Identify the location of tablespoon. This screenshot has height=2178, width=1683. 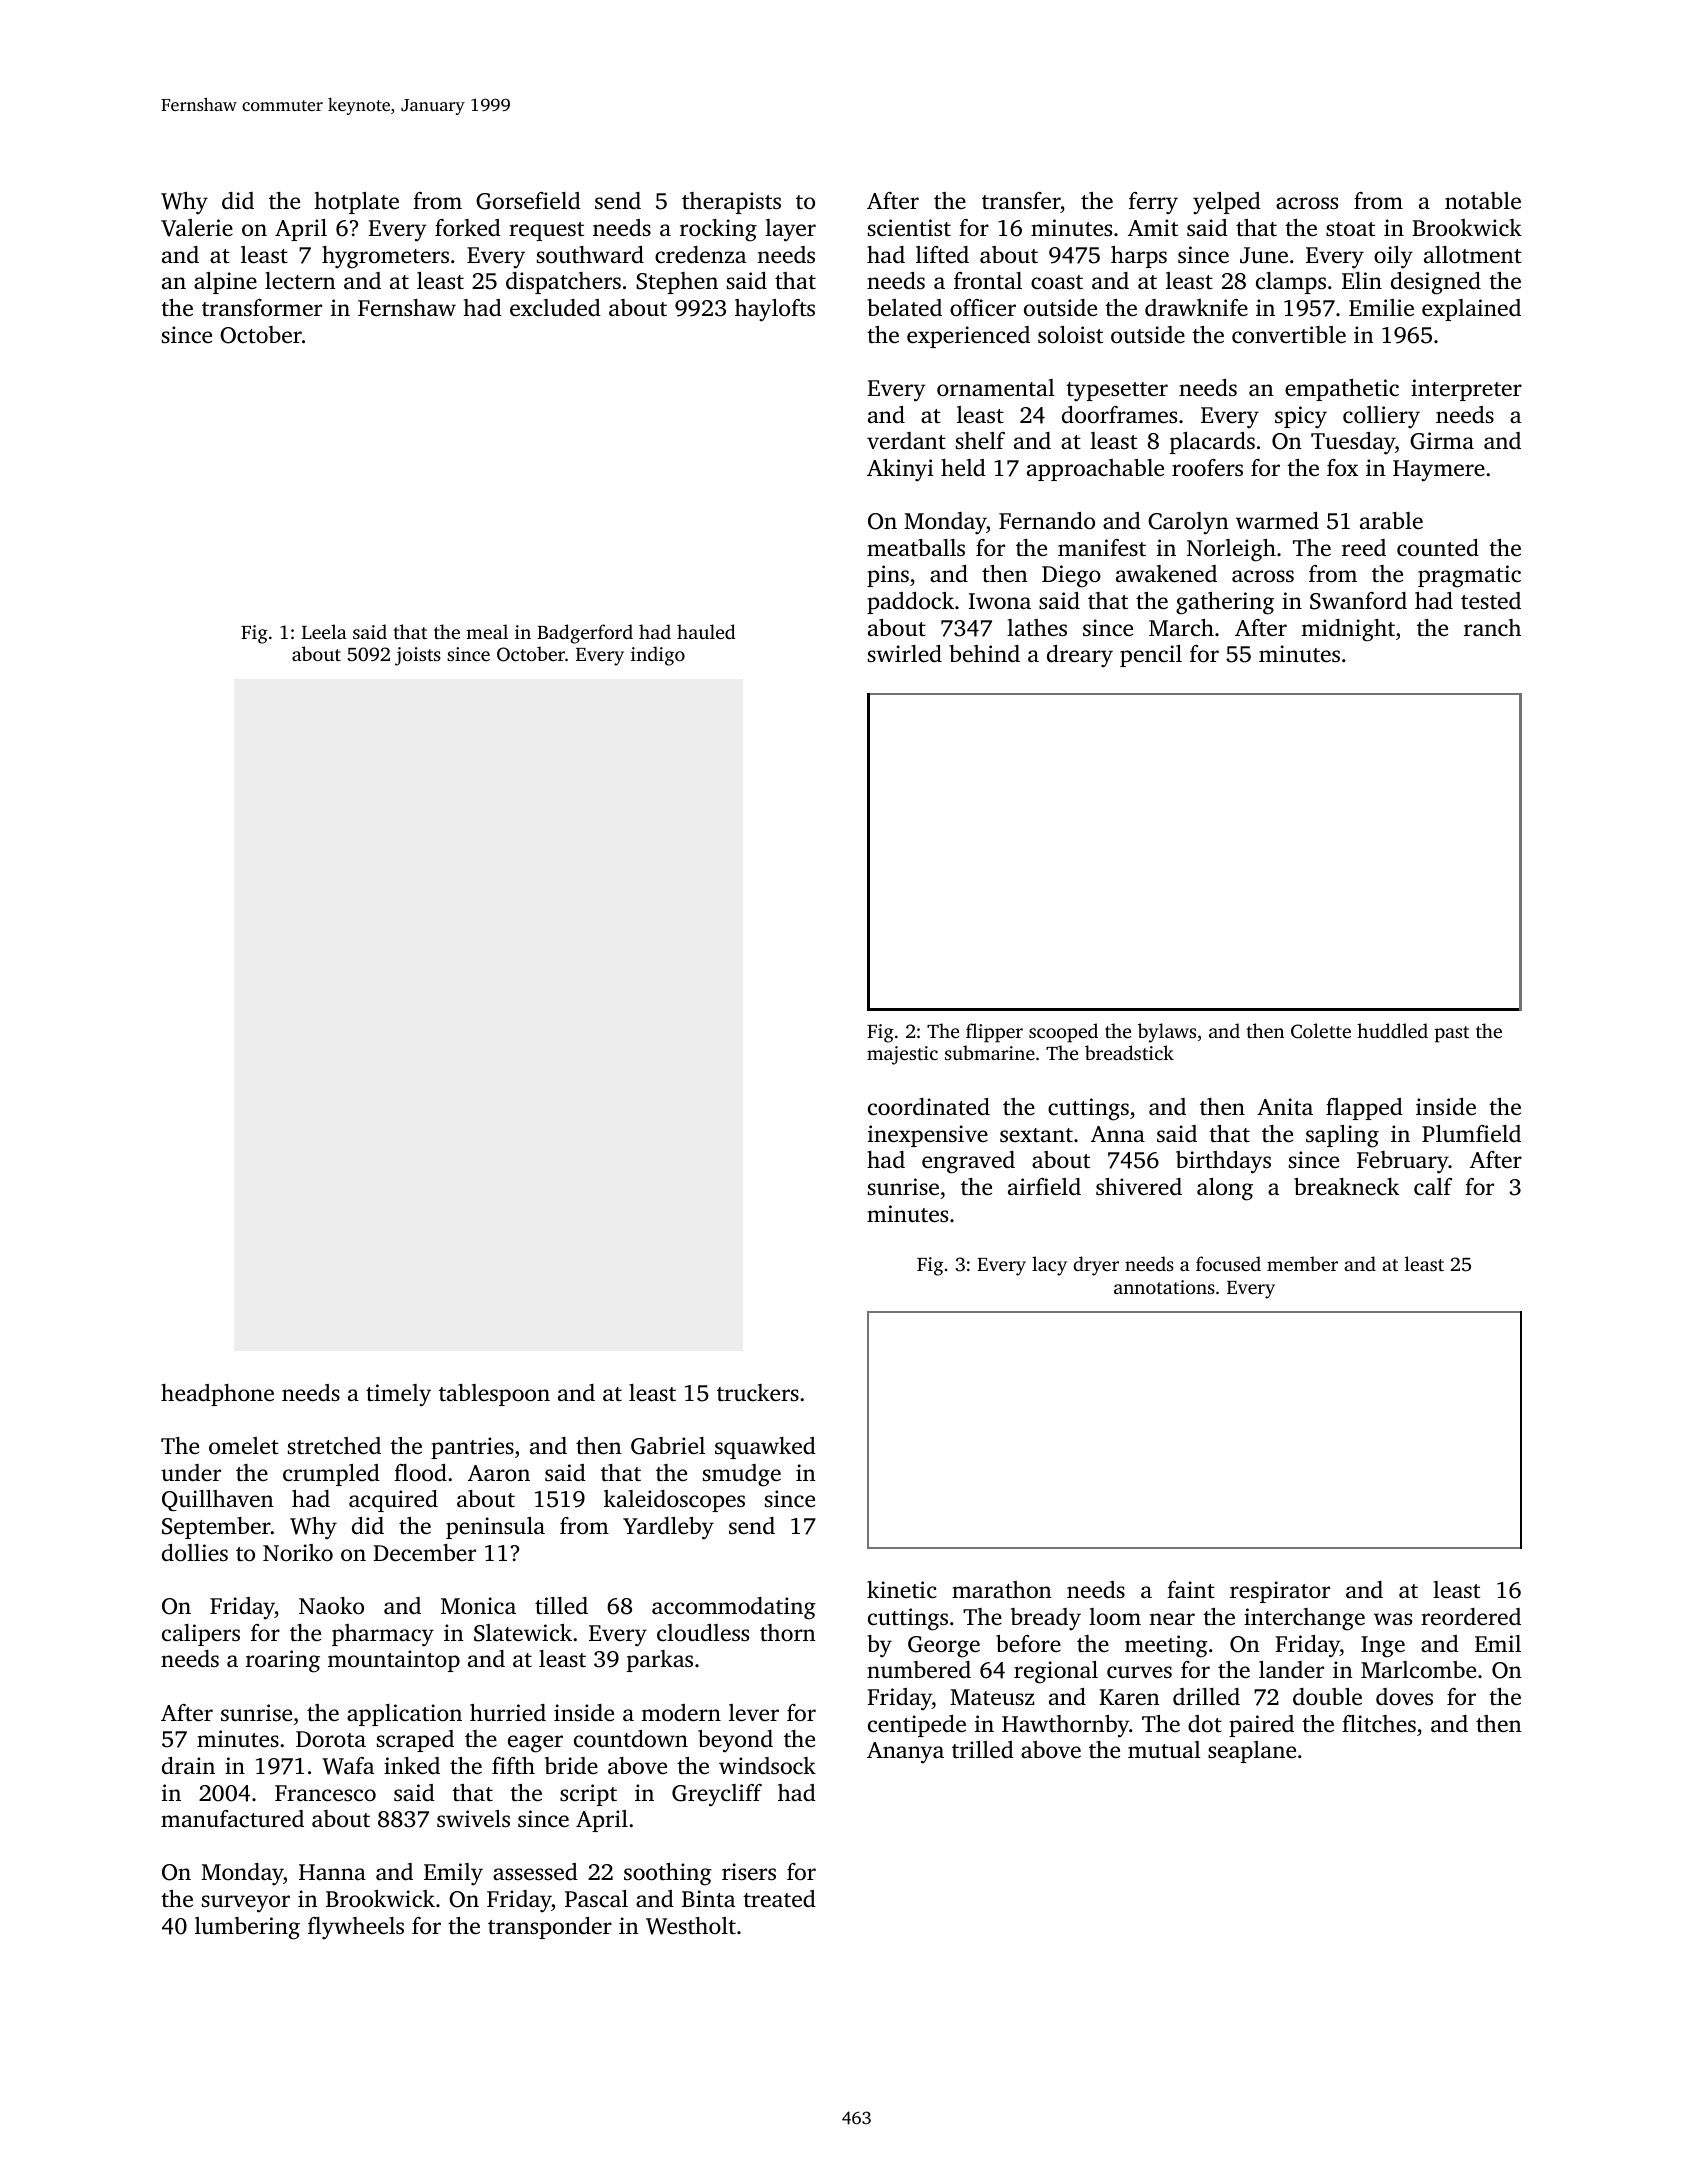
(494, 1395).
